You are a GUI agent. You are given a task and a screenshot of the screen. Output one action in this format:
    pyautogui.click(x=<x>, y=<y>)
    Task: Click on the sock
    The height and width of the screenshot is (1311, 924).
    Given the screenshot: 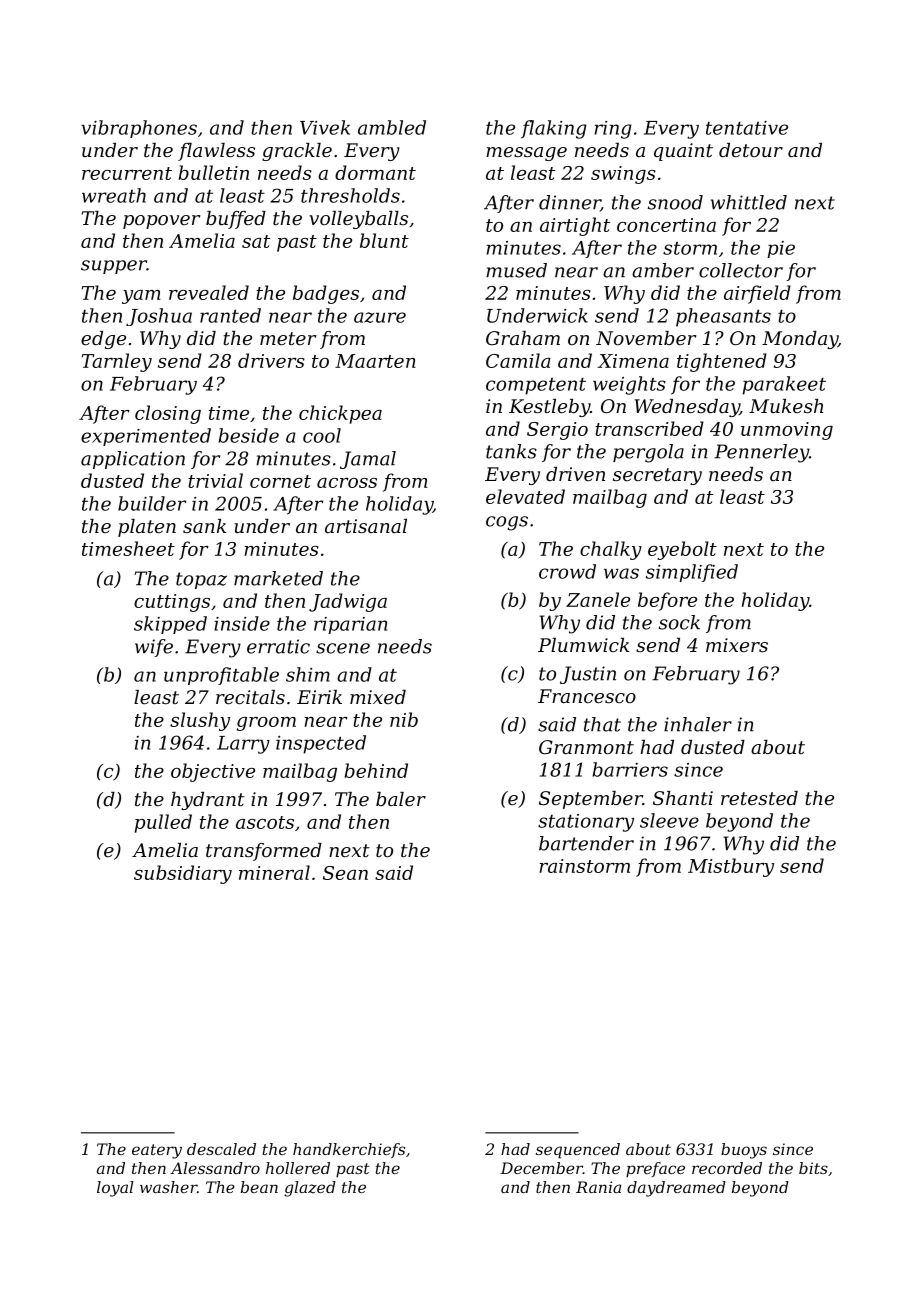 What is the action you would take?
    pyautogui.click(x=679, y=622)
